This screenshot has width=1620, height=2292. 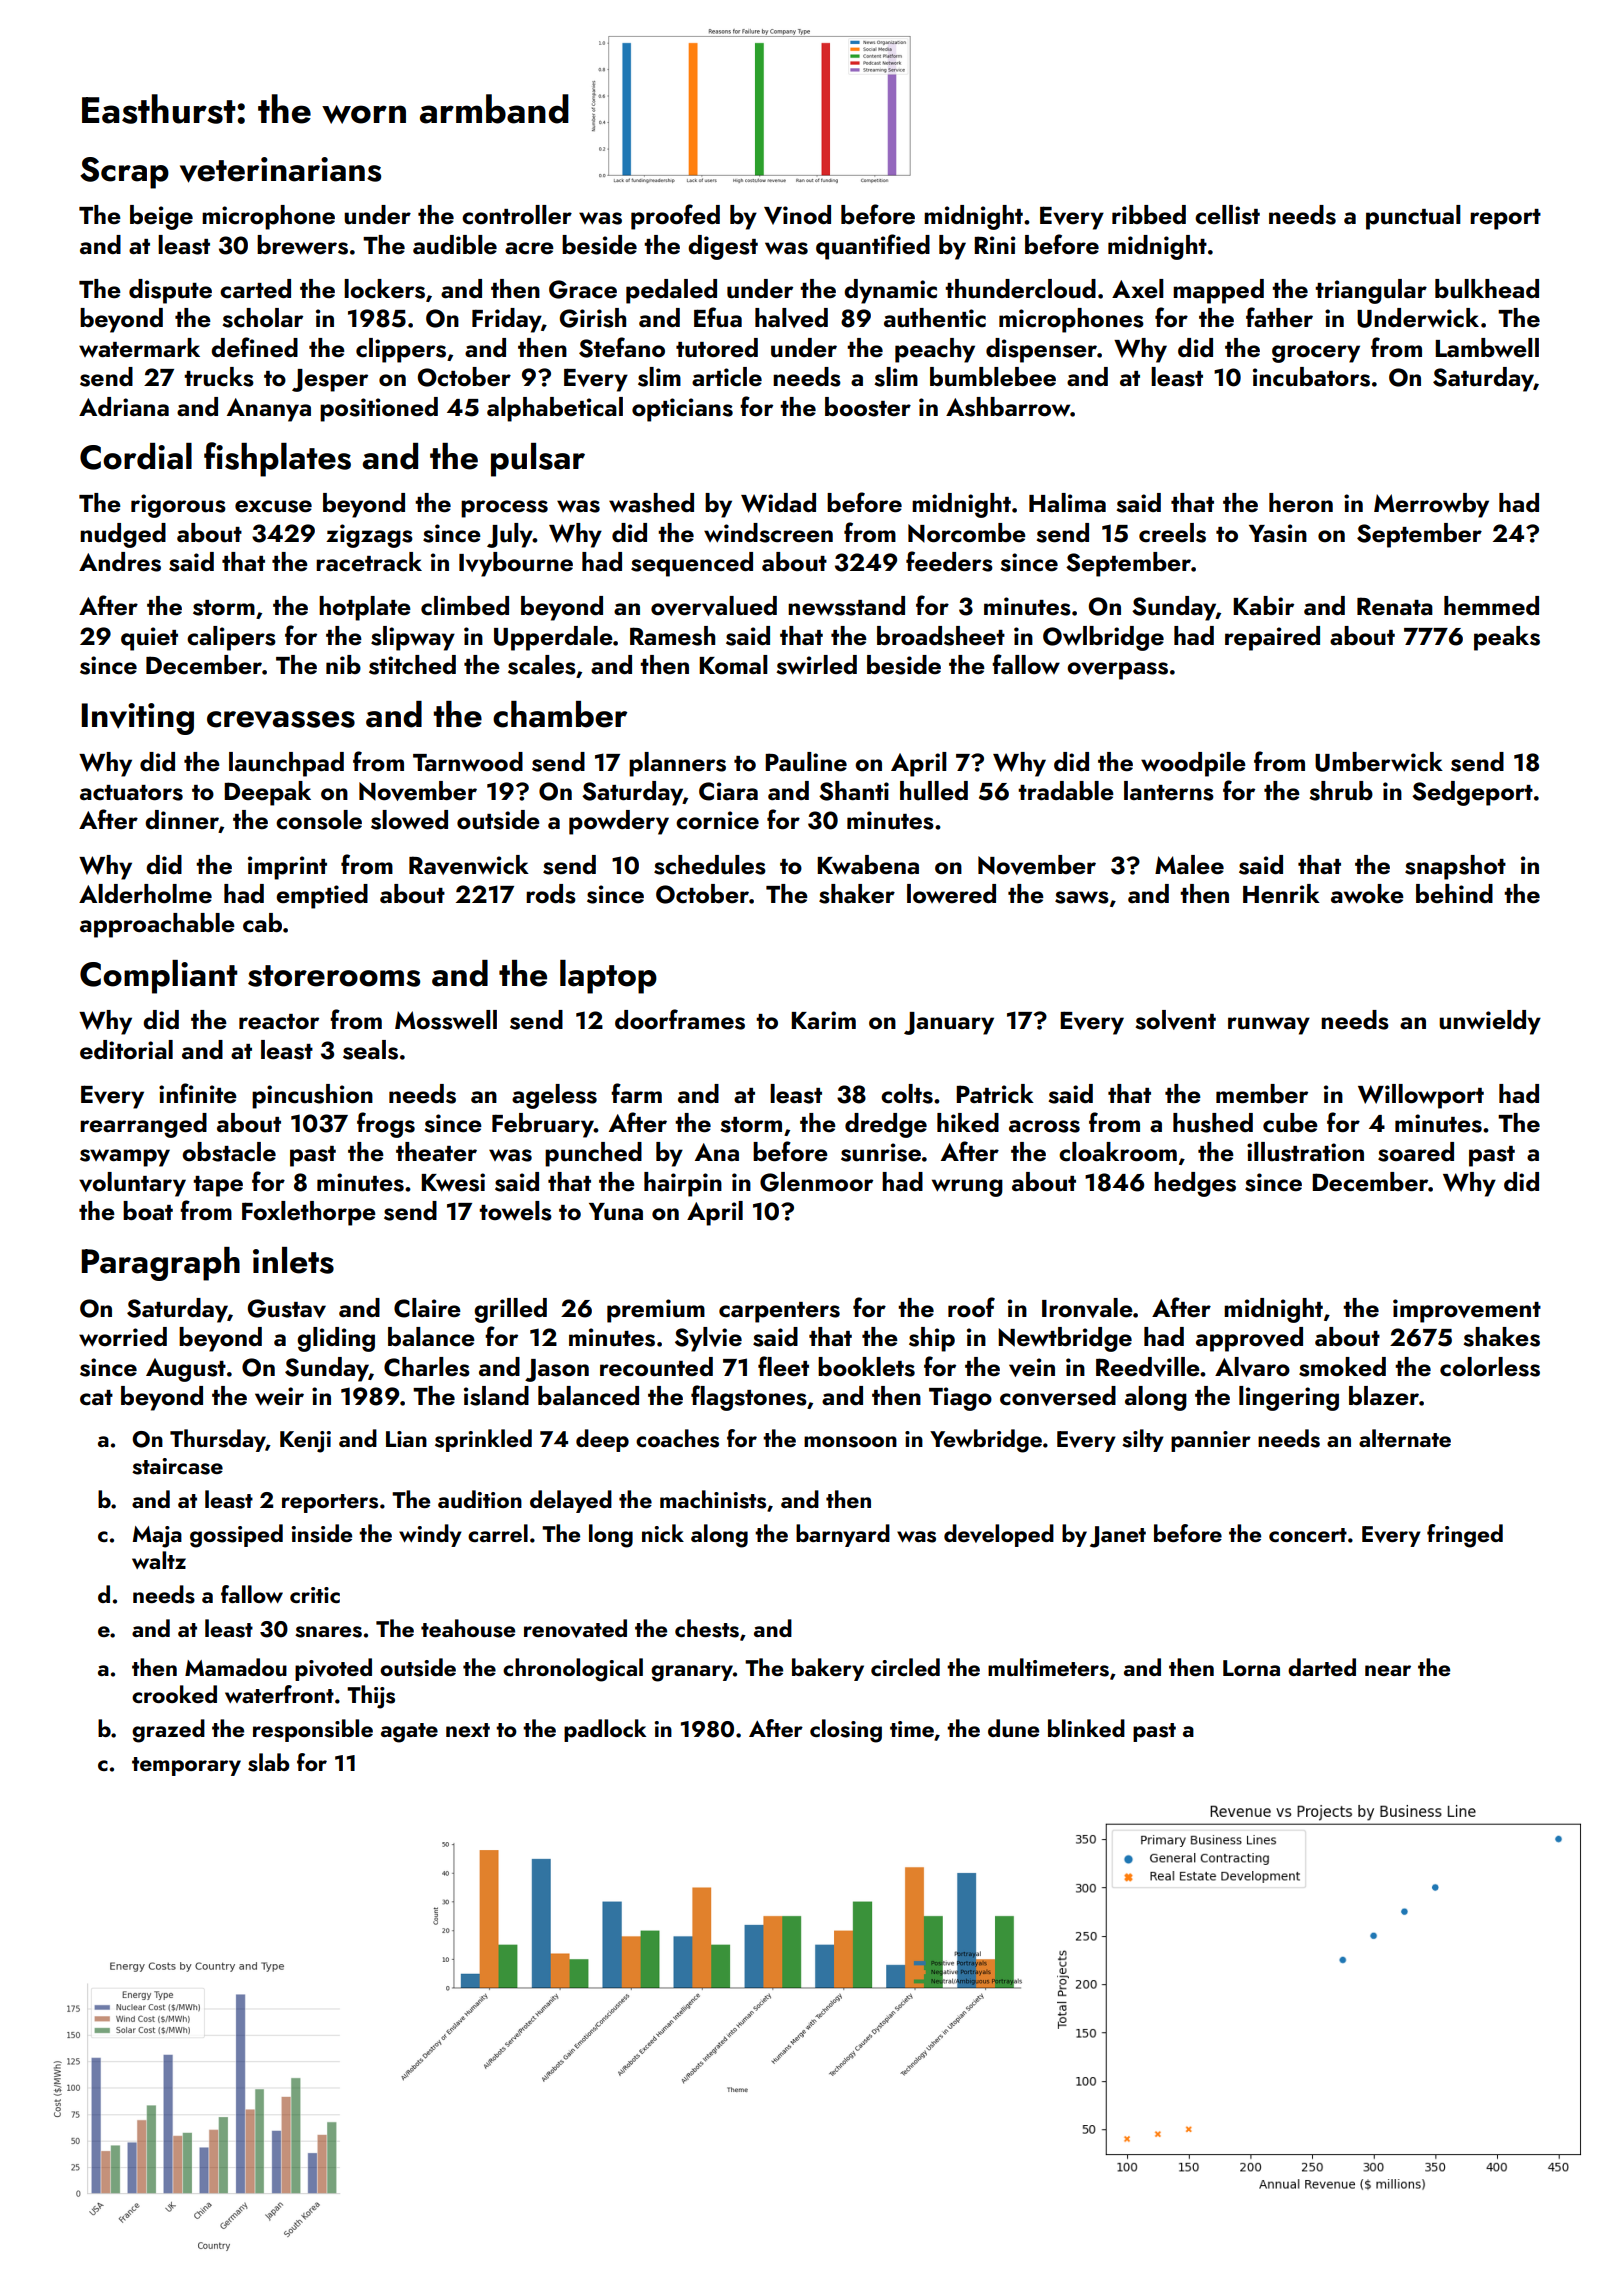 I want to click on positioned, so click(x=379, y=409).
